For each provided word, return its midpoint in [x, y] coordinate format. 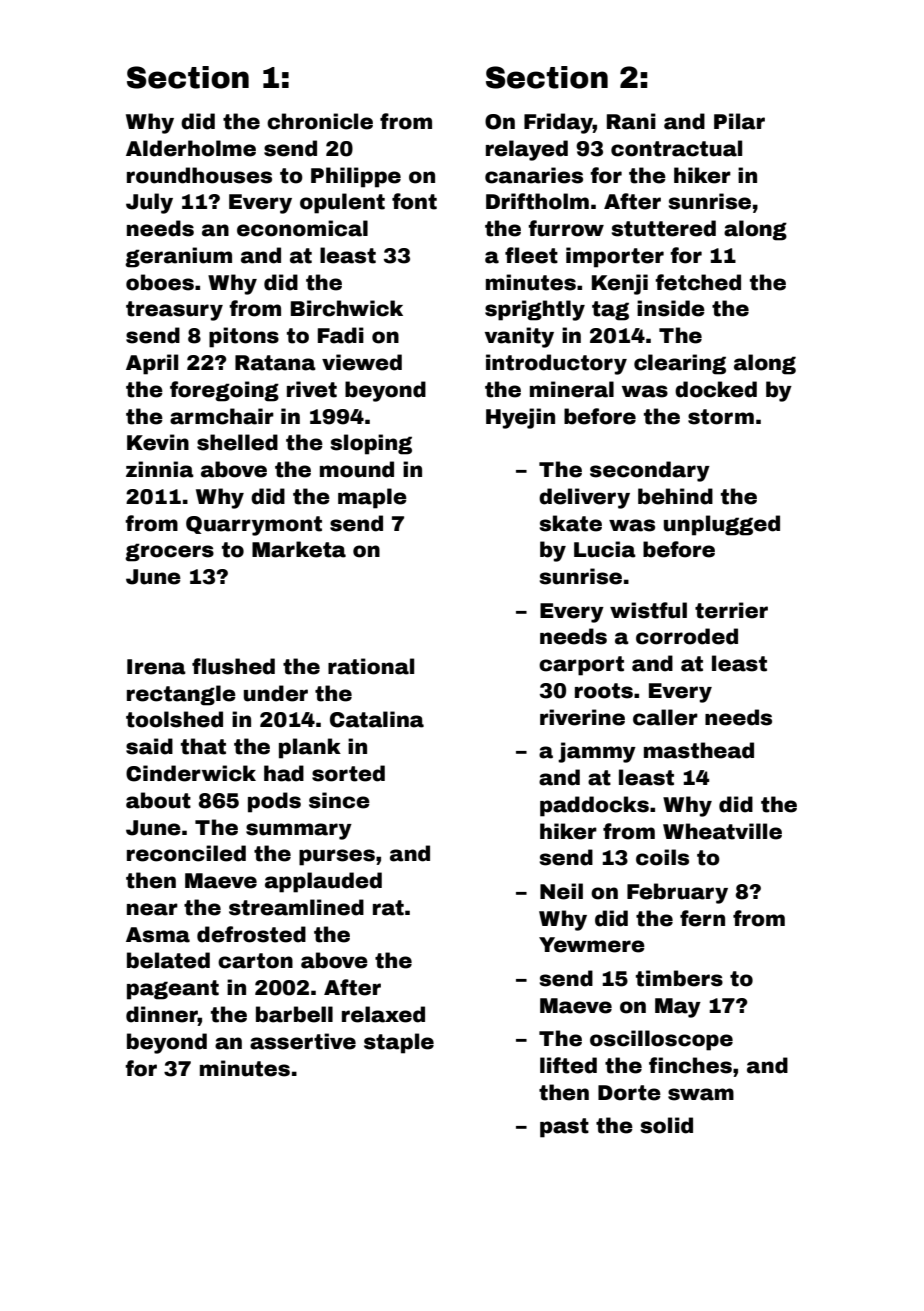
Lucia [605, 549]
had [284, 773]
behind [675, 496]
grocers [169, 552]
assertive [303, 1041]
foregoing [224, 391]
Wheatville [722, 831]
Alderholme [191, 148]
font [414, 201]
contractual [676, 148]
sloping [371, 444]
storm [721, 417]
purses [337, 857]
